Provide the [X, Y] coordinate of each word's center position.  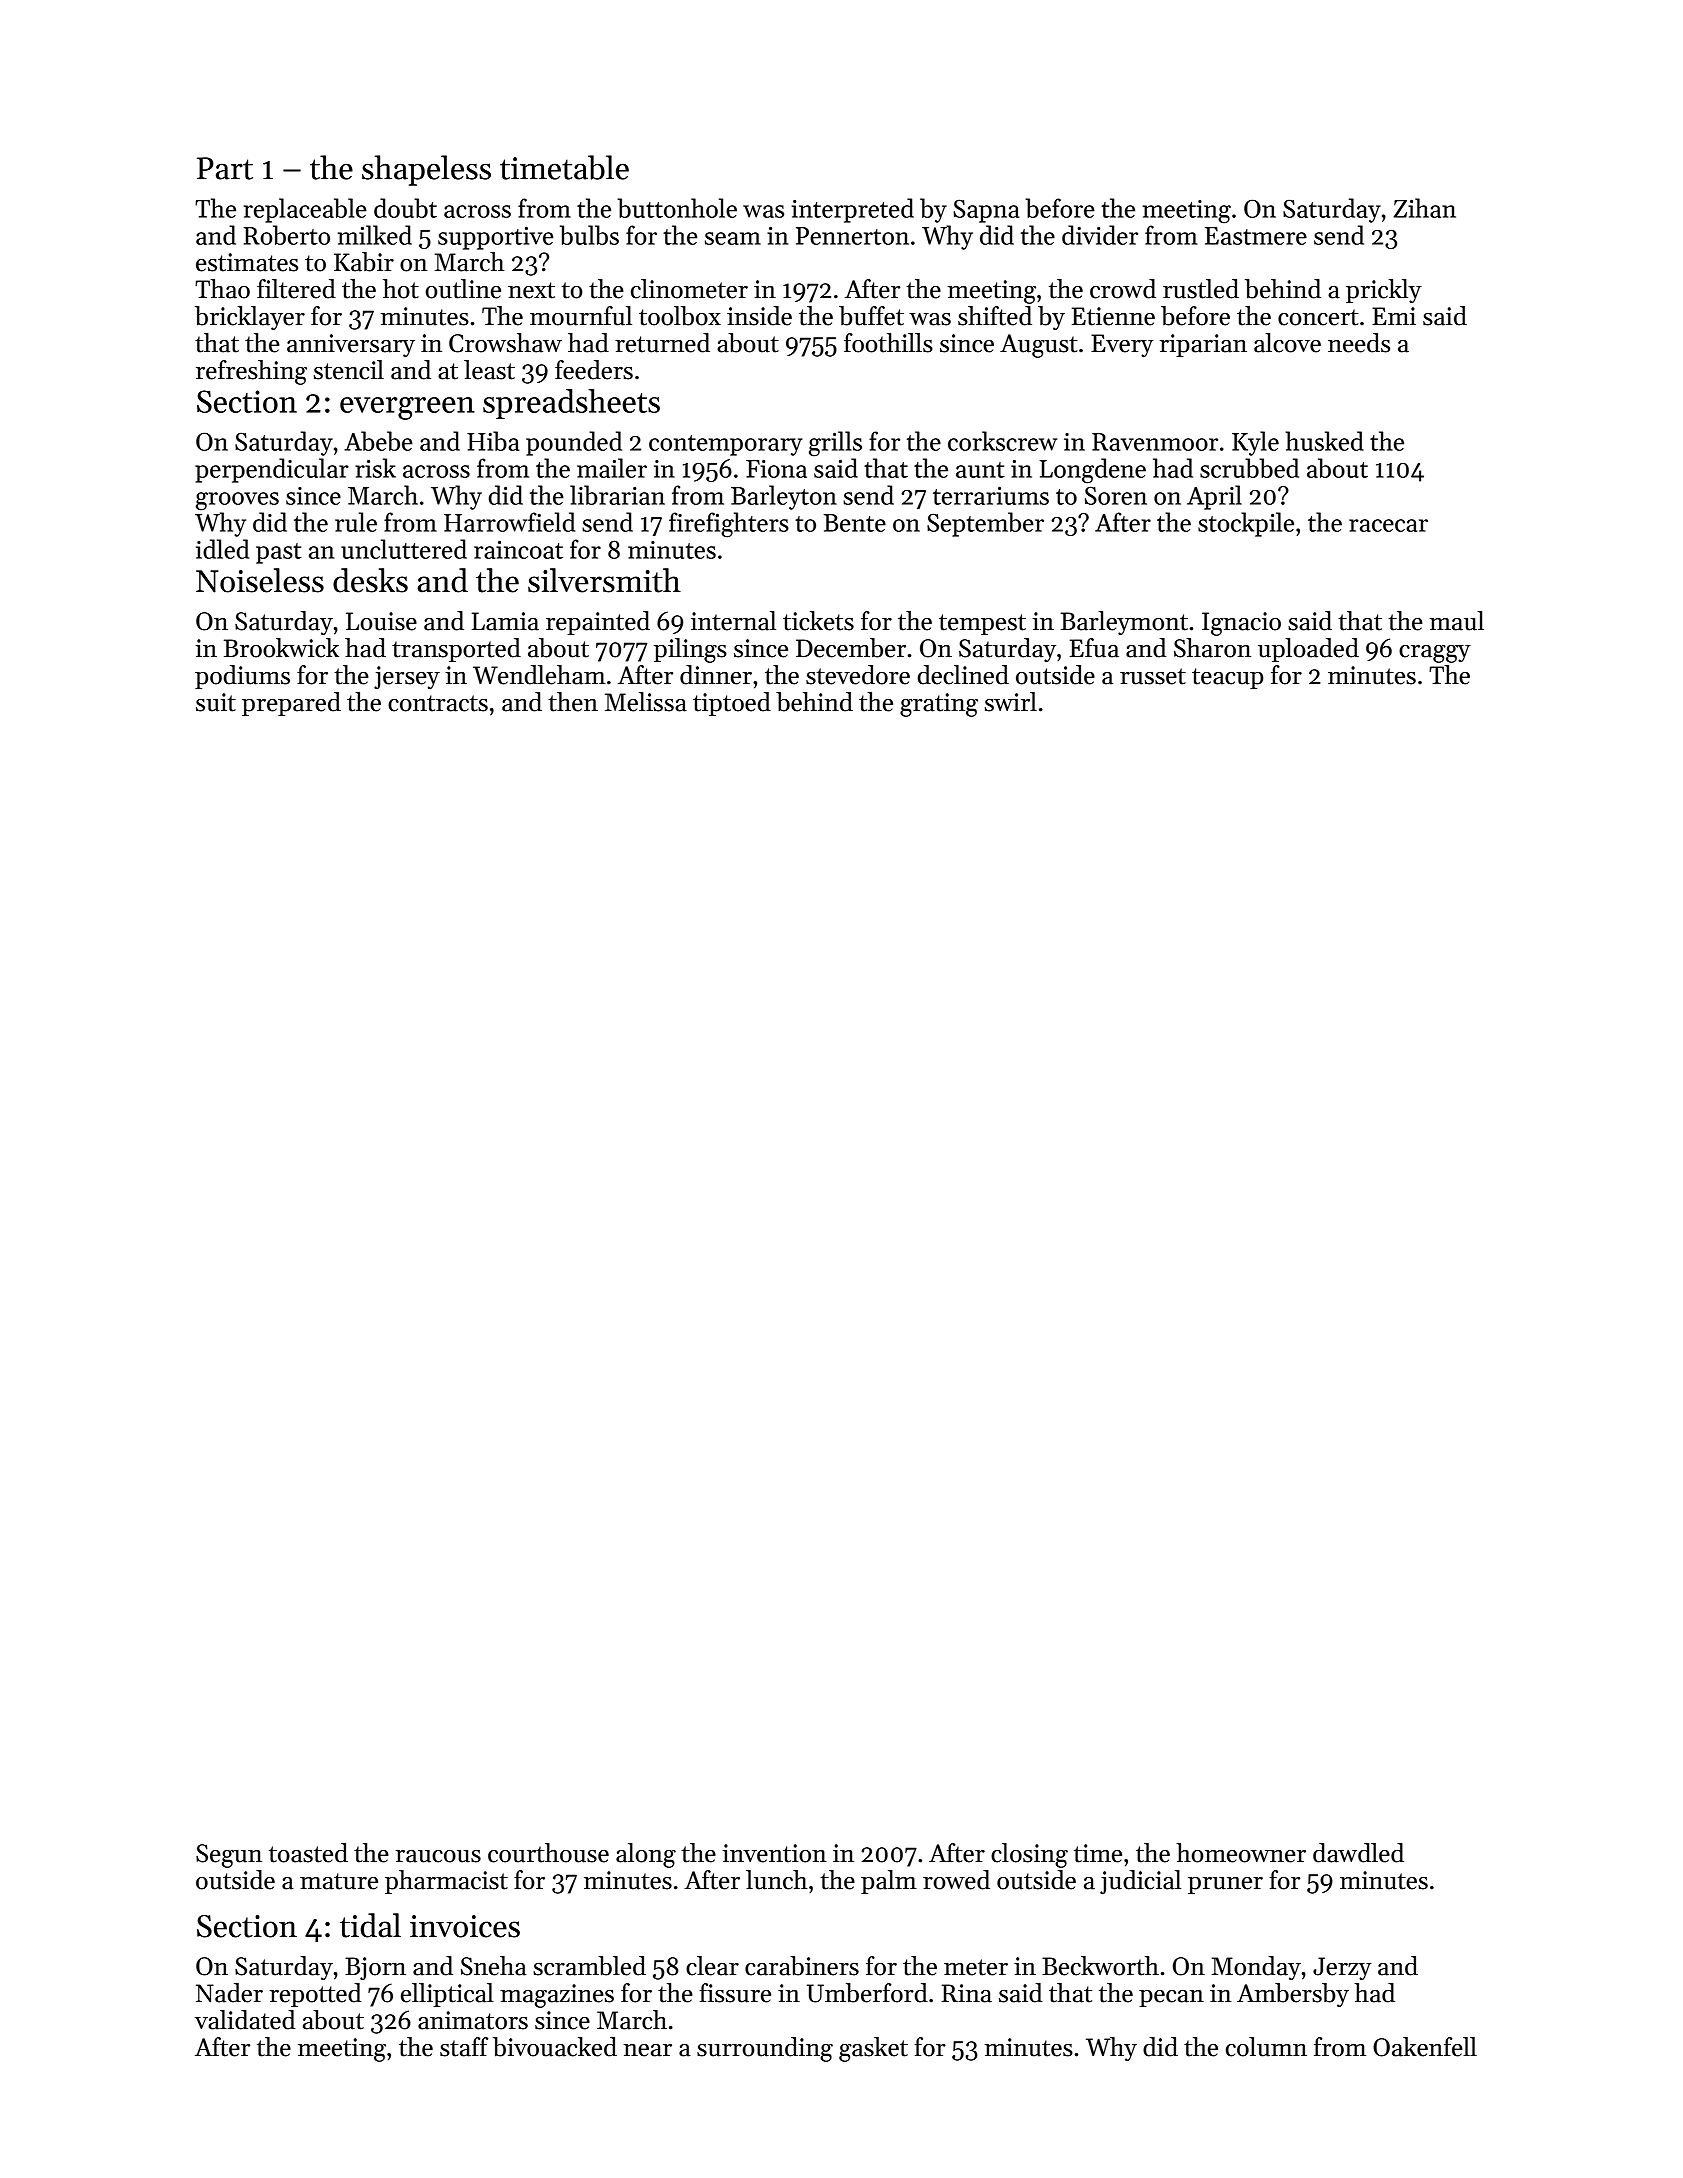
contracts [438, 703]
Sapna [986, 211]
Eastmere [1256, 236]
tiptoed [732, 704]
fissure [735, 1993]
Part [225, 168]
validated [245, 2020]
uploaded [1308, 650]
